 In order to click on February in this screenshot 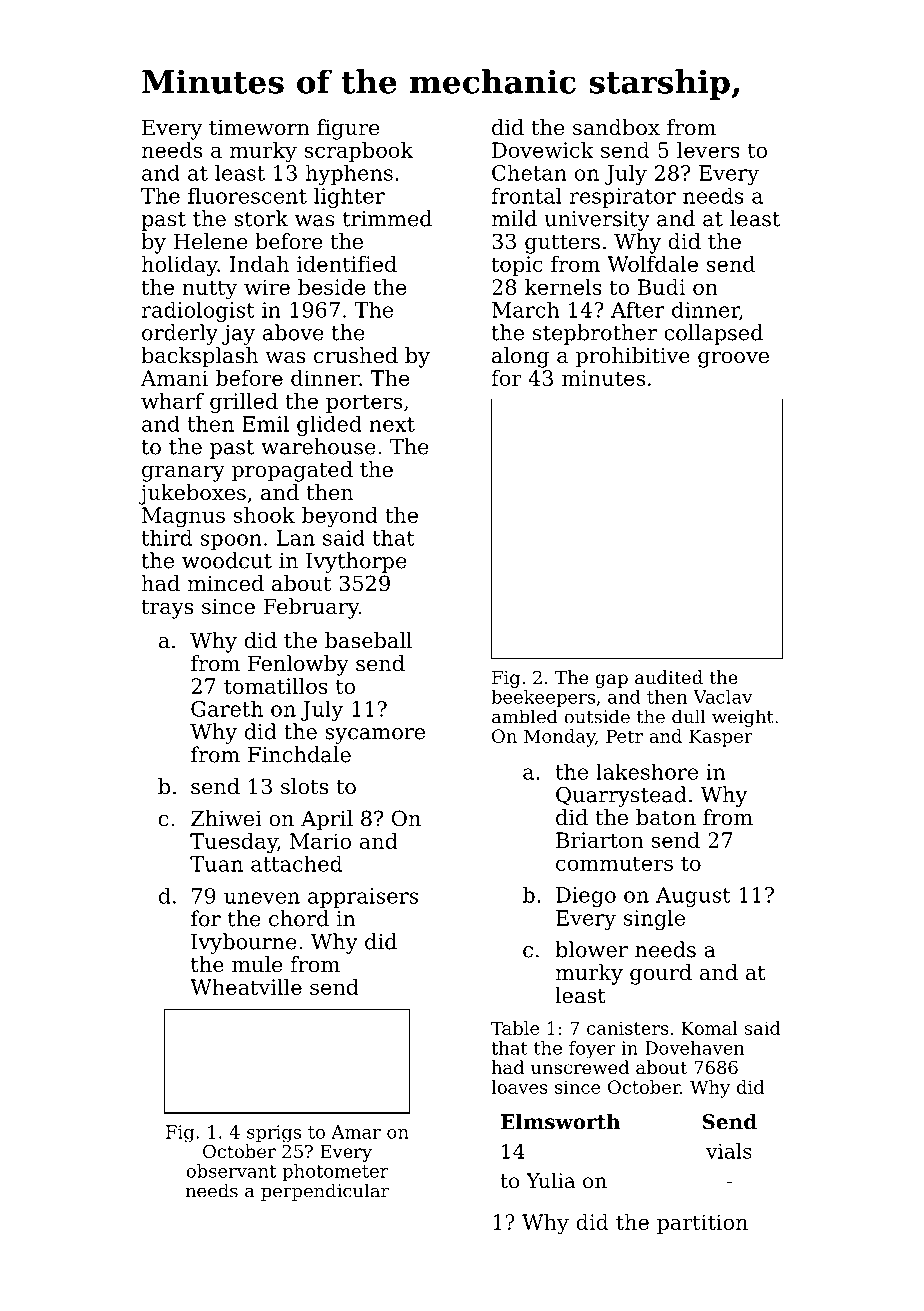, I will do `click(311, 608)`.
